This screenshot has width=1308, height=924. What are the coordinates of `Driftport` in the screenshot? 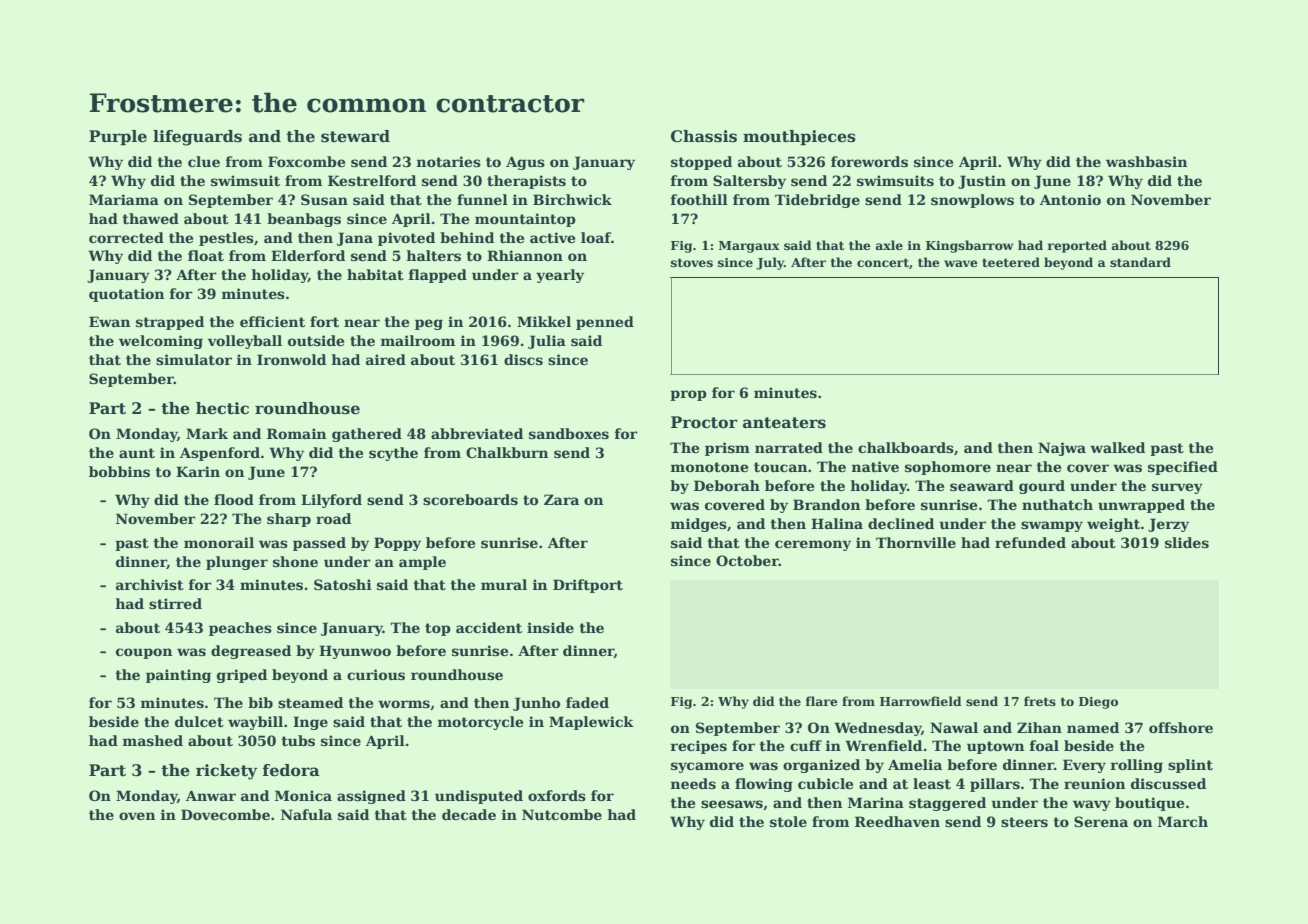 It's located at (588, 586).
